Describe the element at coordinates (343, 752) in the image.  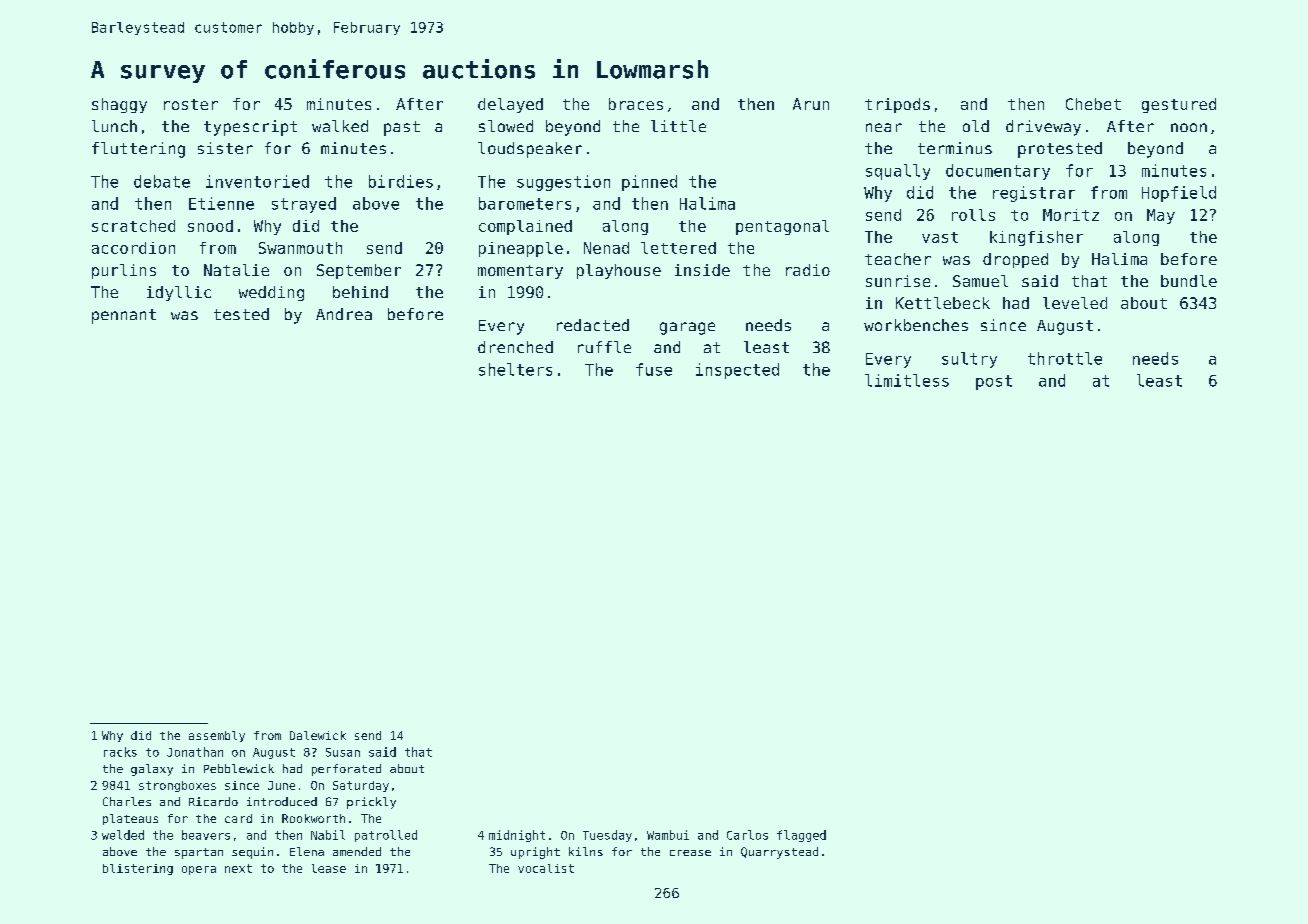
I see `Susan` at that location.
